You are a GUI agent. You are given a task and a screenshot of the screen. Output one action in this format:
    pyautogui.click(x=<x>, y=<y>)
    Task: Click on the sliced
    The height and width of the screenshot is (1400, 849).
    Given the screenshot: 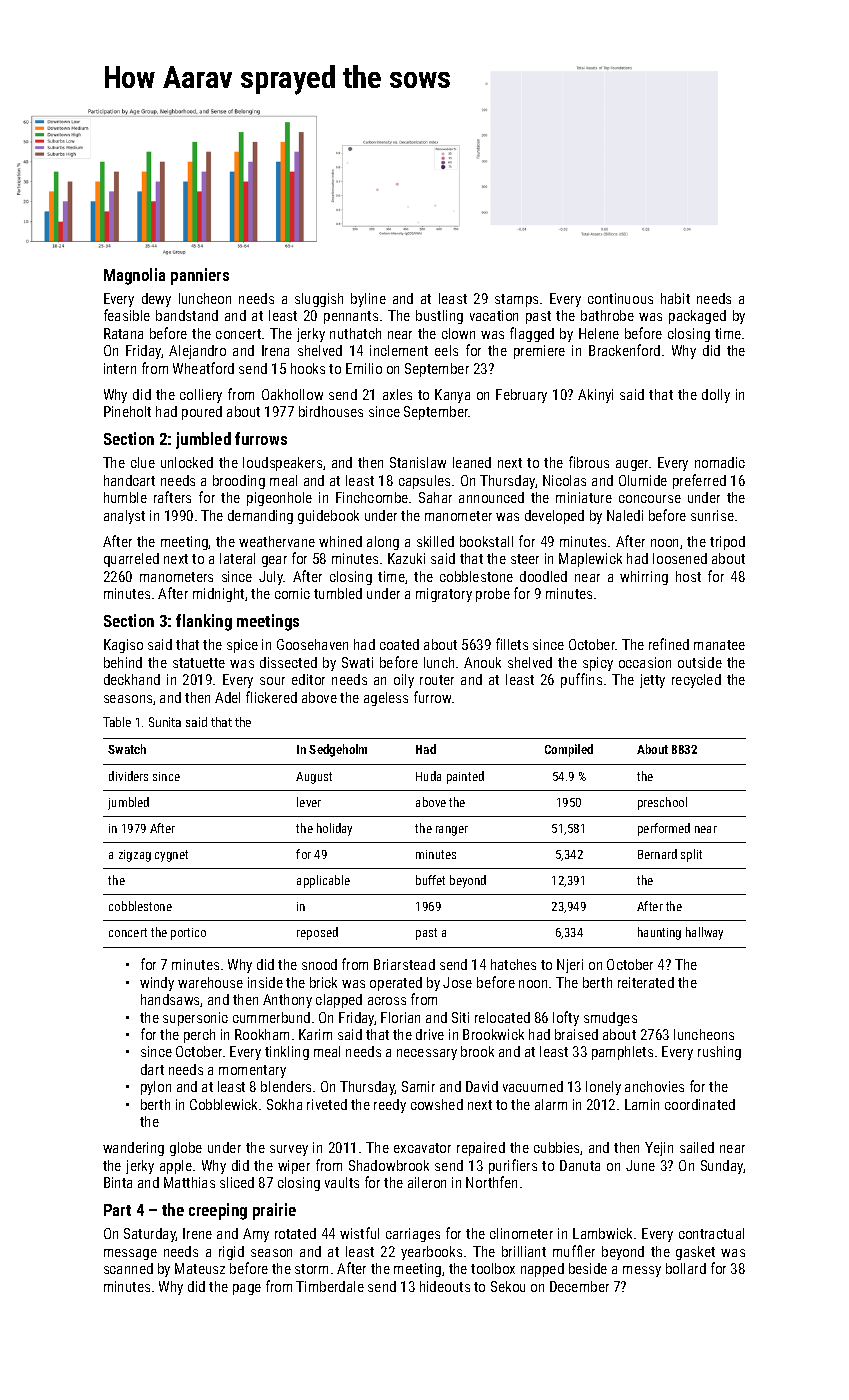 What is the action you would take?
    pyautogui.click(x=237, y=1182)
